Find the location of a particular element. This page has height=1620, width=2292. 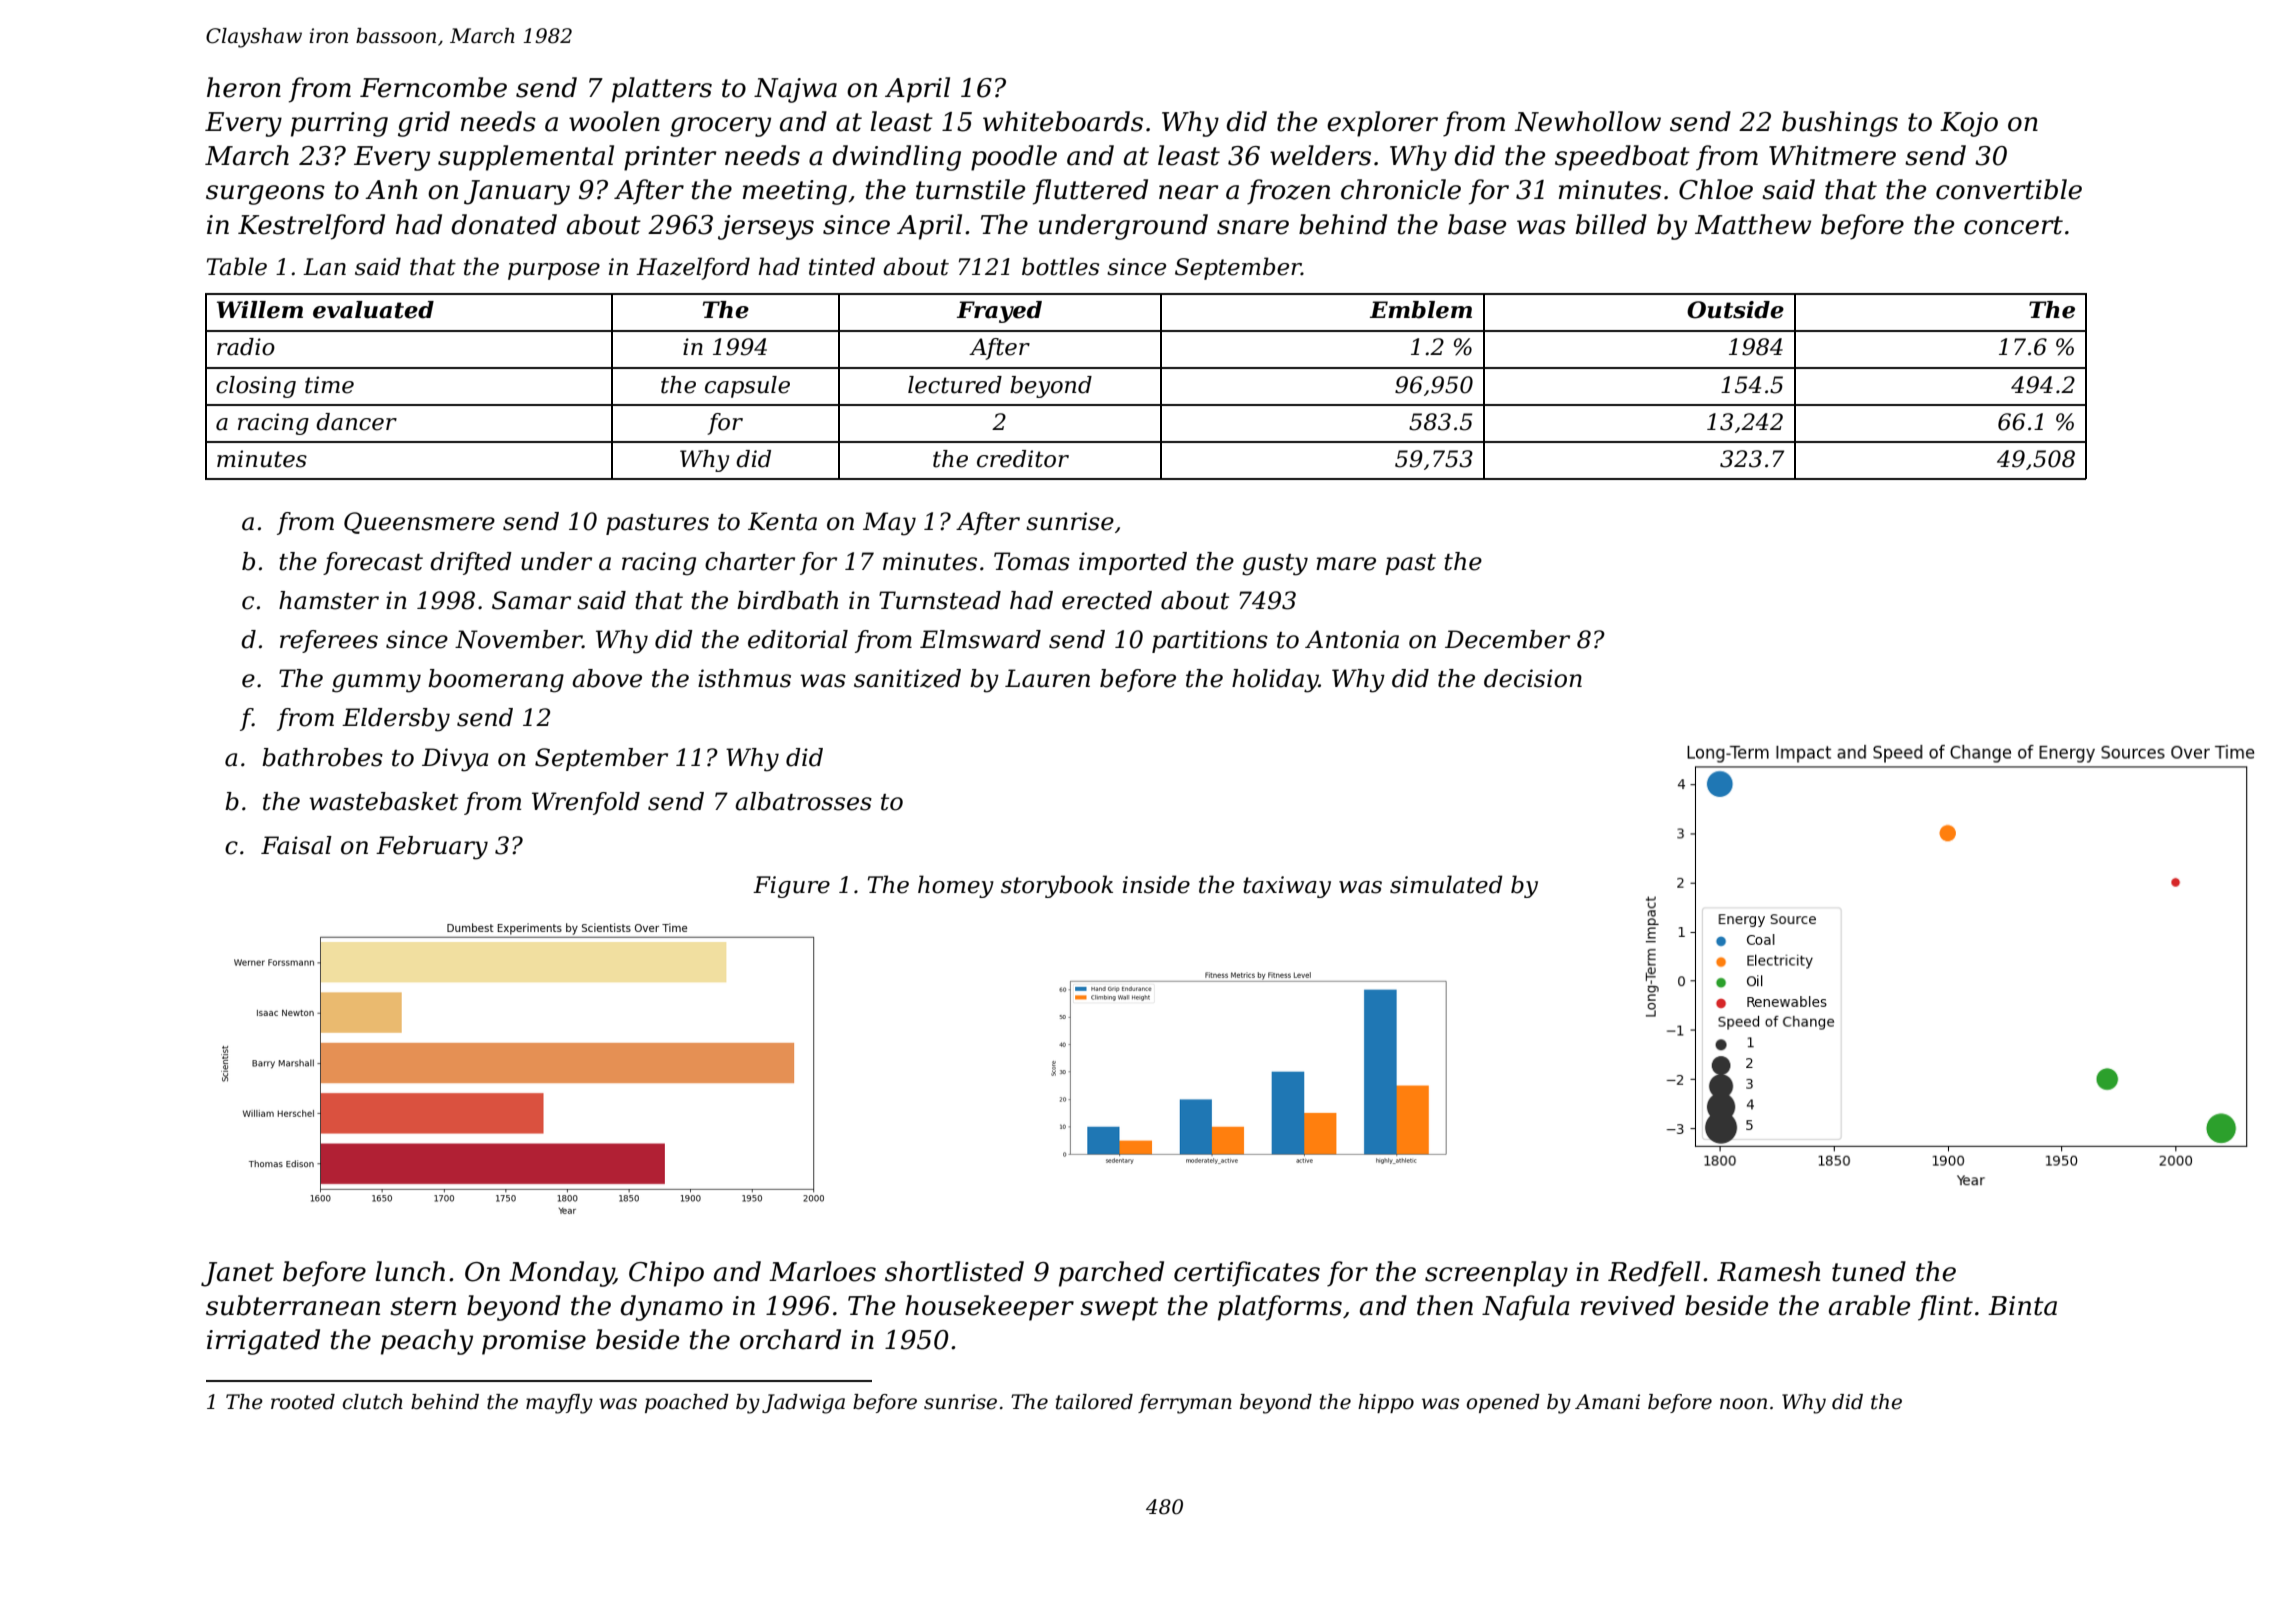

Faisal is located at coordinates (296, 845).
